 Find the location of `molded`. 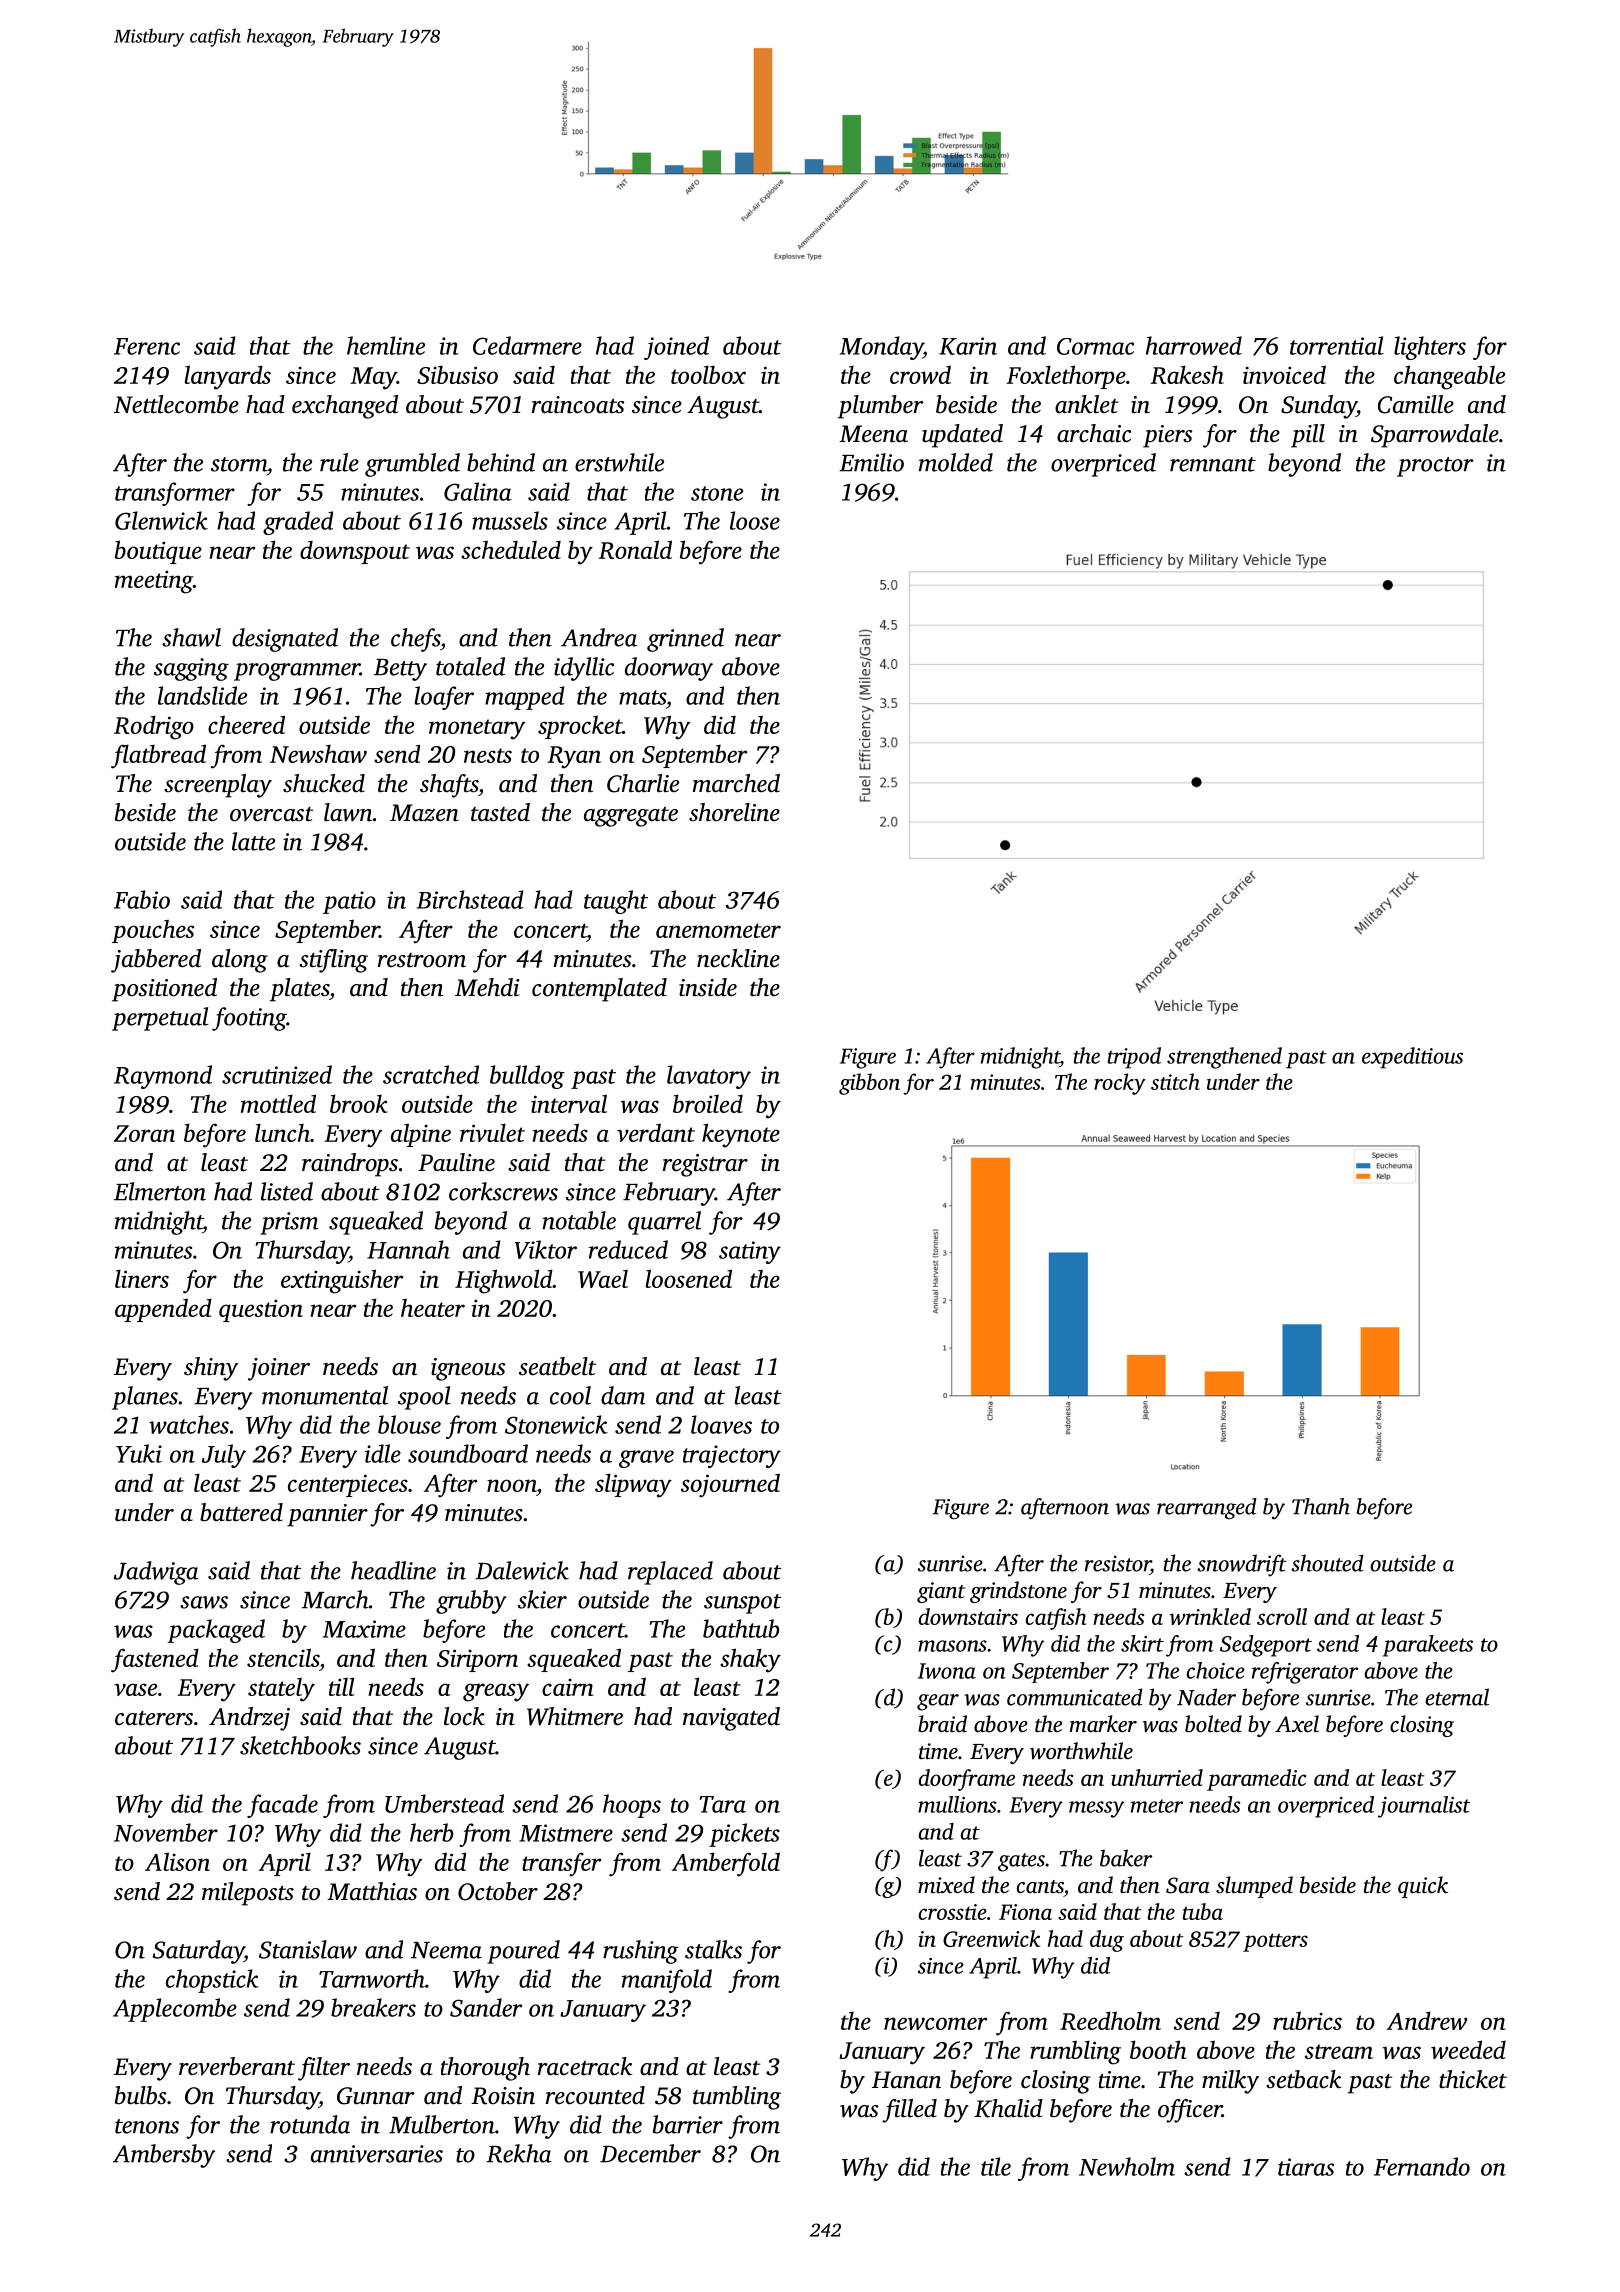

molded is located at coordinates (956, 462).
